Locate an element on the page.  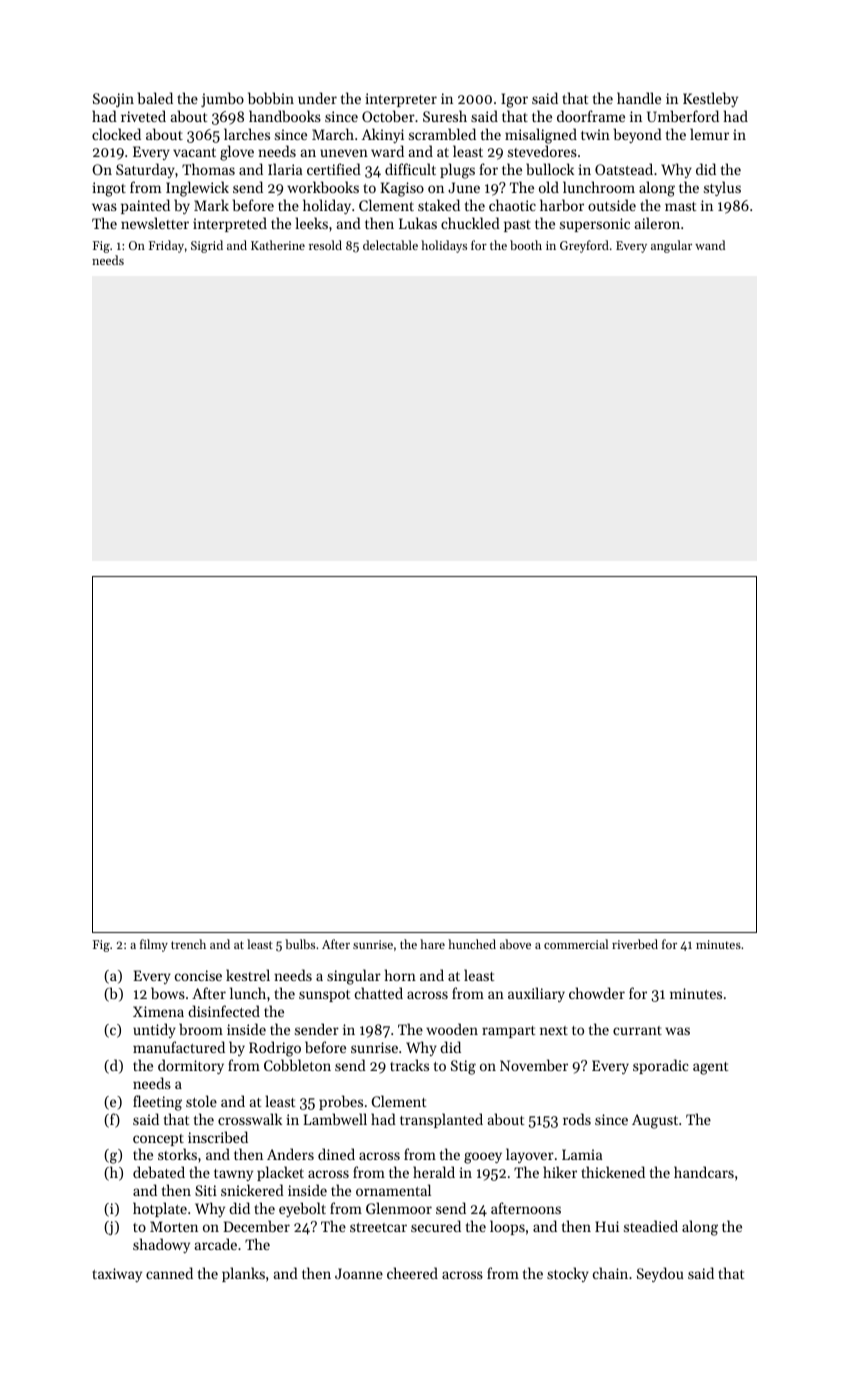
Lukas is located at coordinates (418, 223).
